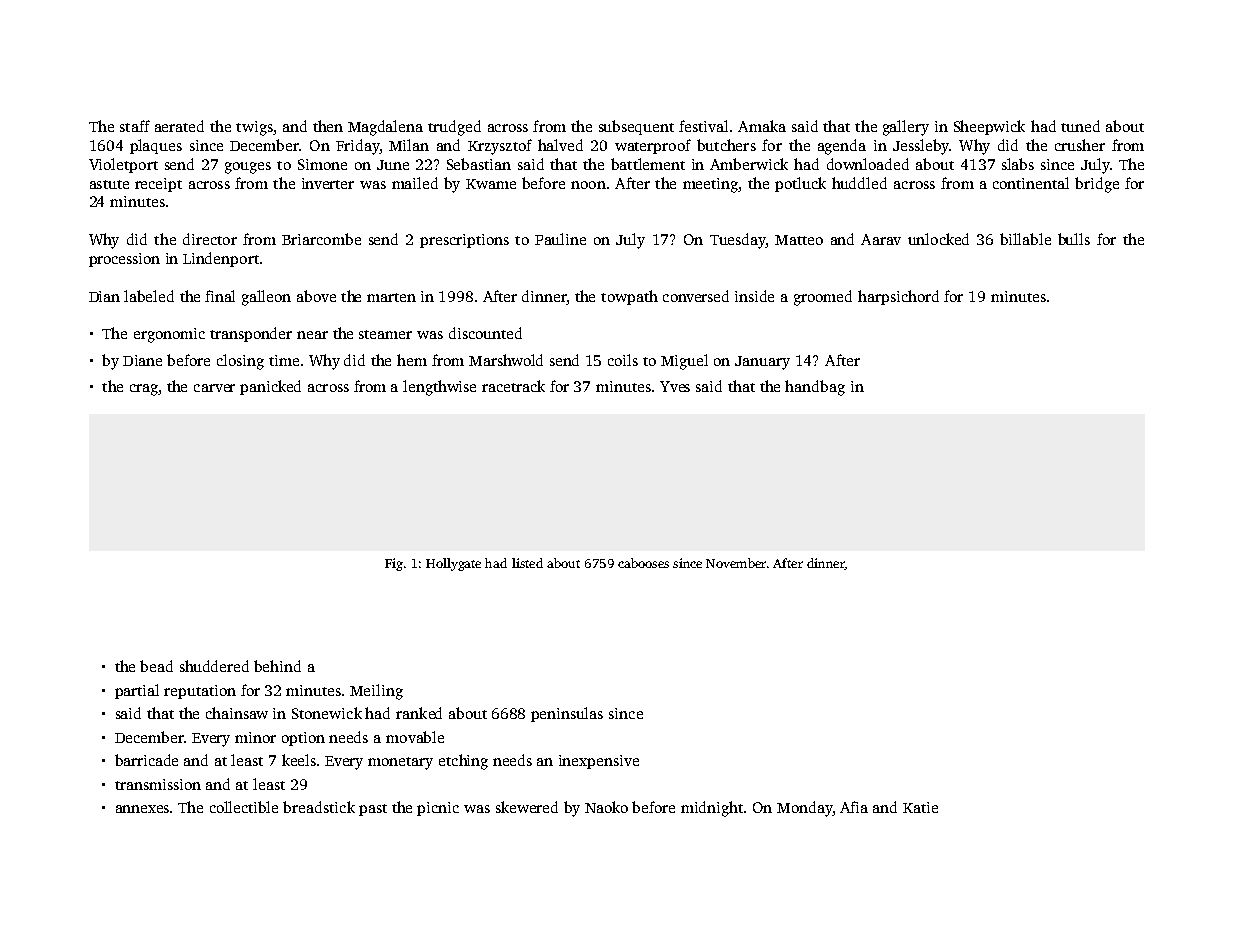  Describe the element at coordinates (179, 126) in the image. I see `aerated` at that location.
